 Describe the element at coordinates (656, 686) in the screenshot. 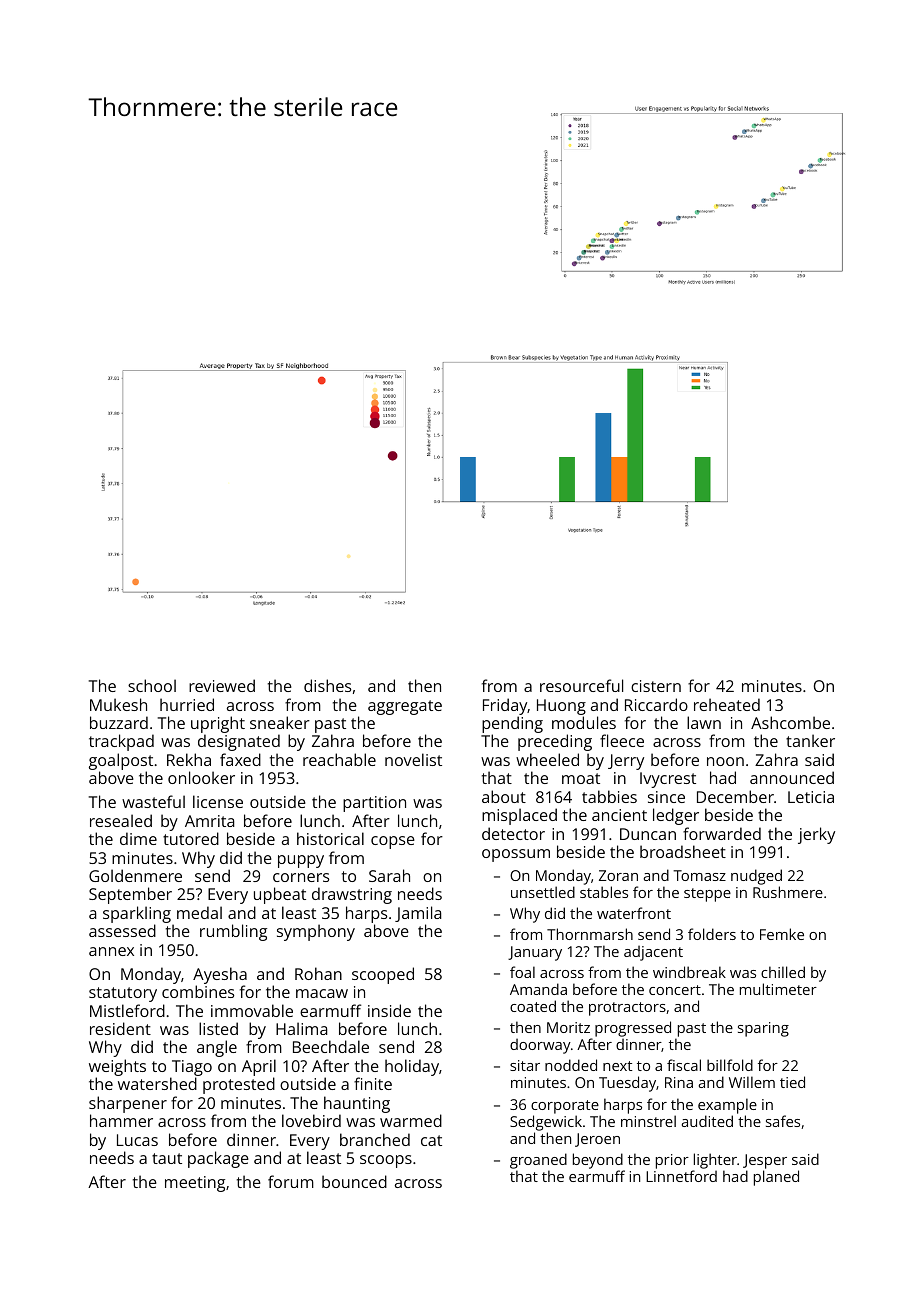

I see `cistern` at that location.
